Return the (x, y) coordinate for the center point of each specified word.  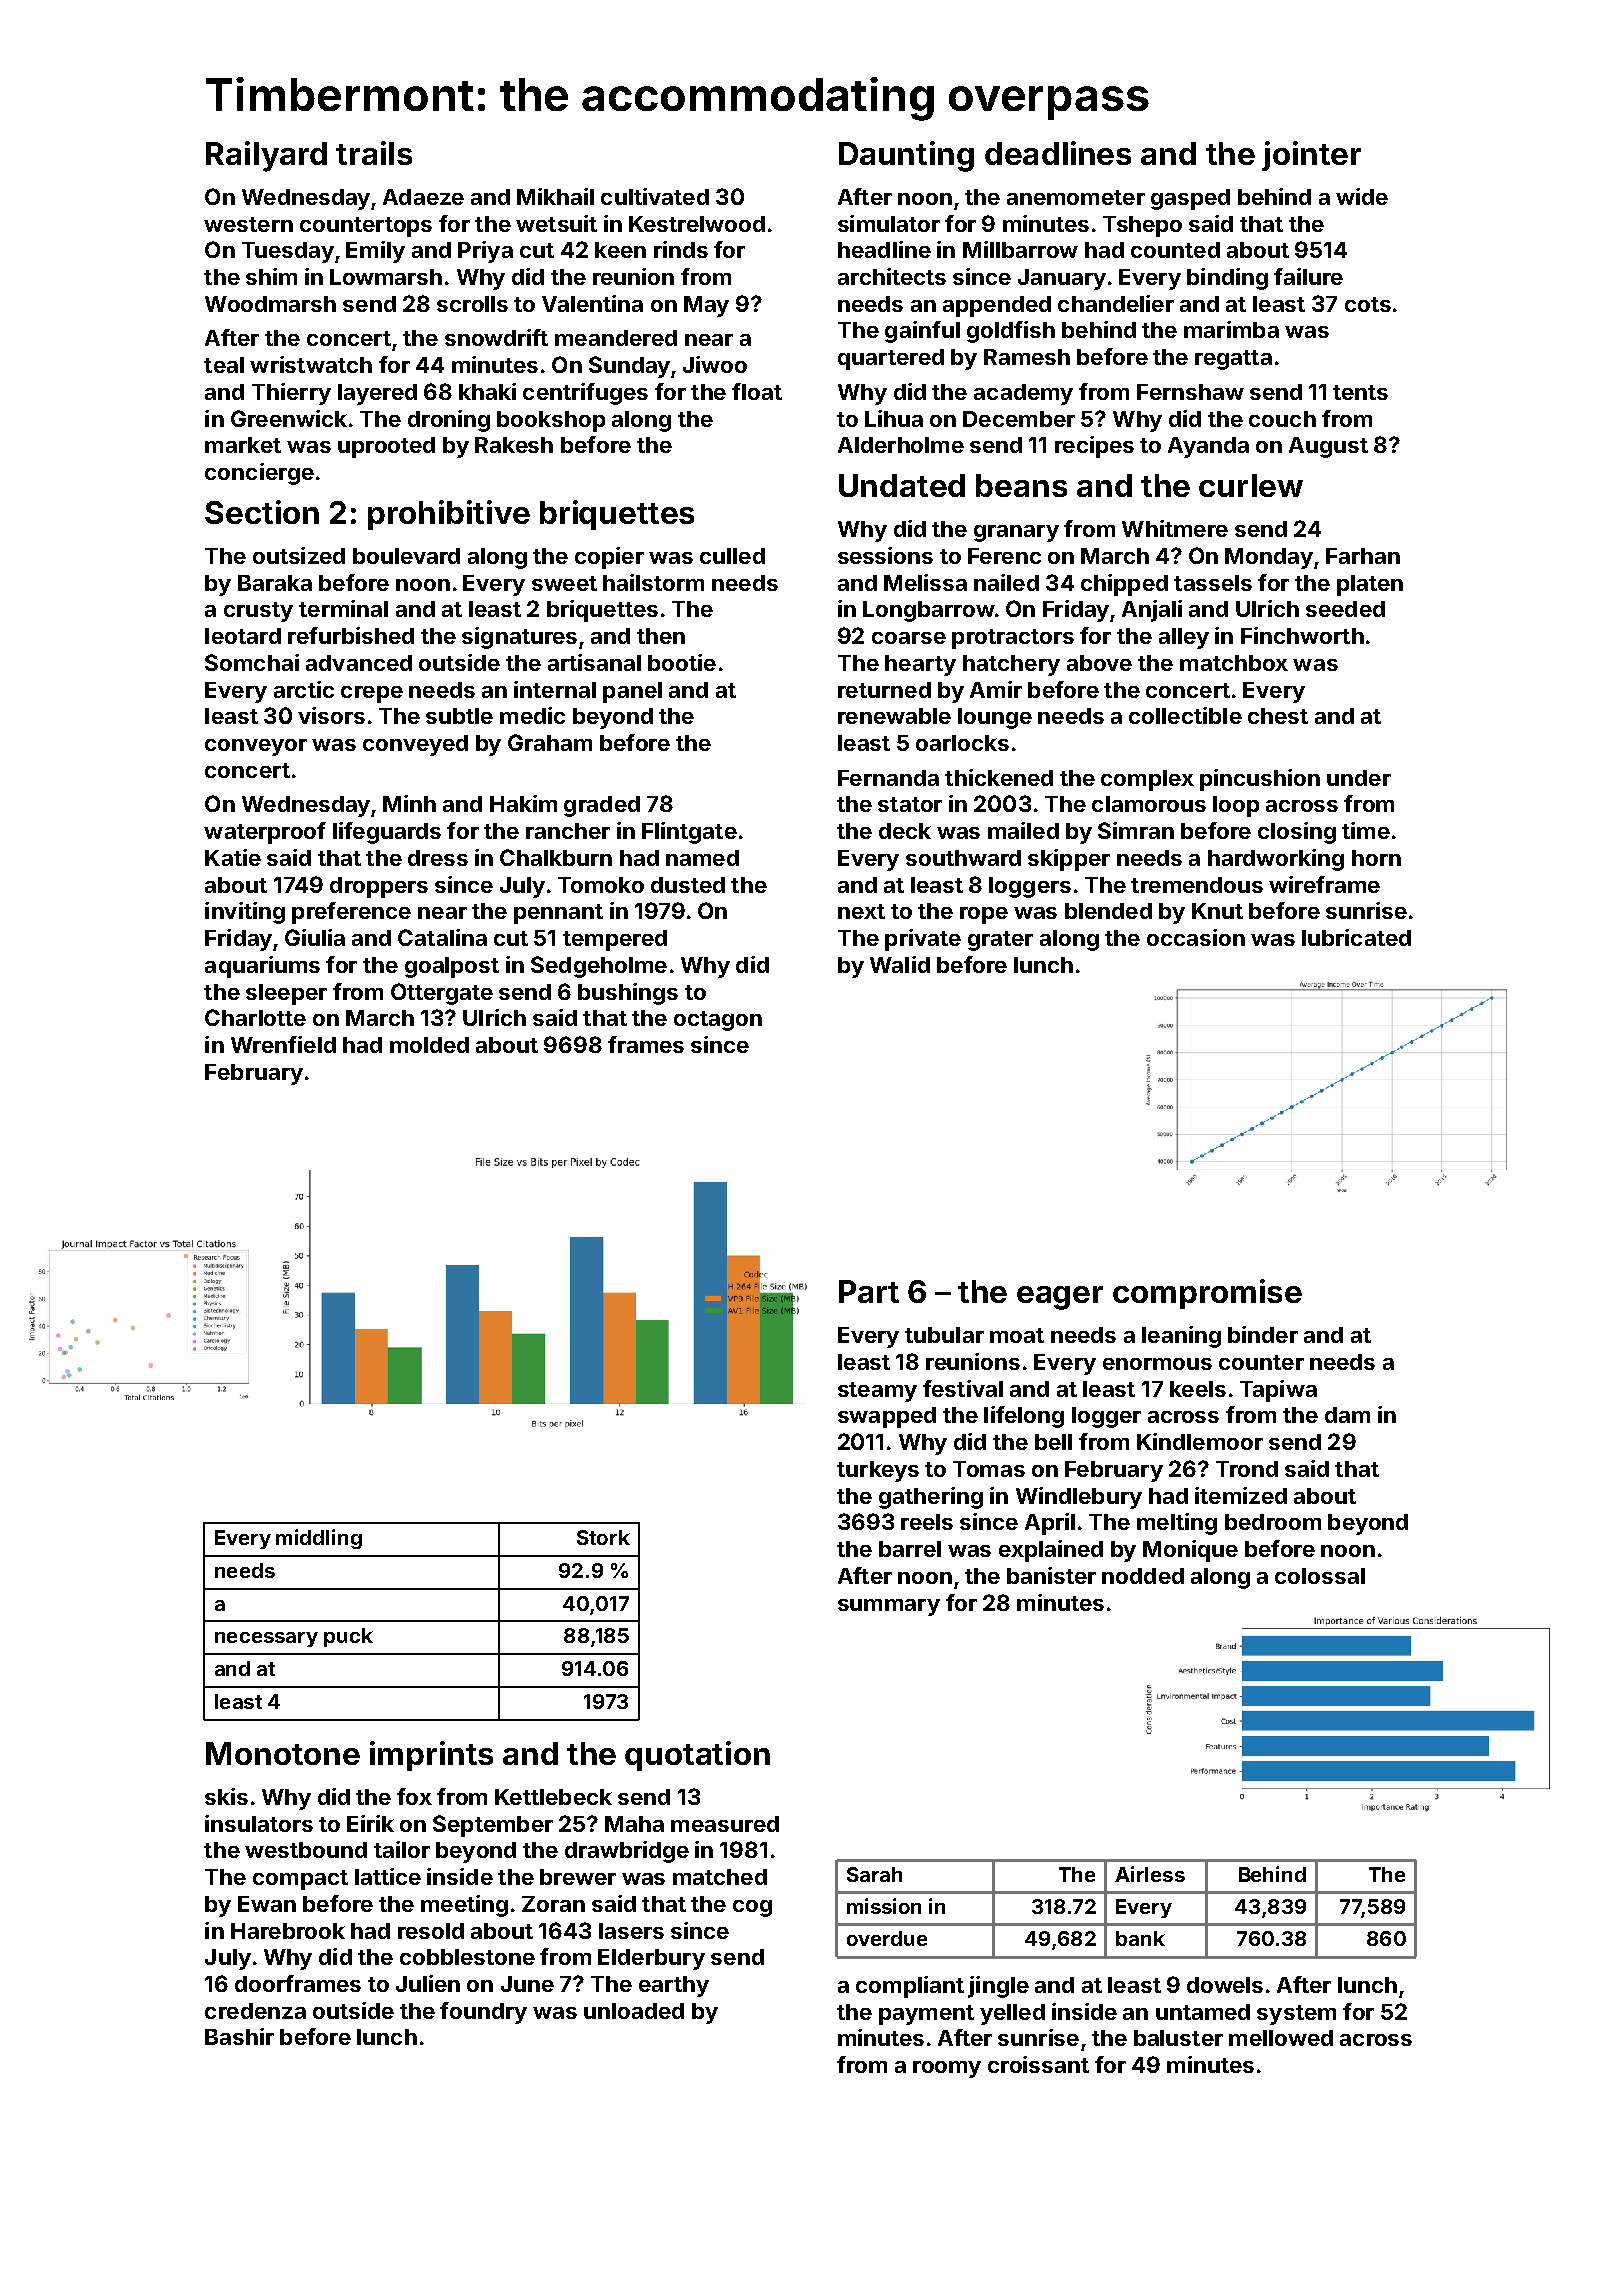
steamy (877, 1392)
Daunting (906, 156)
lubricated (1356, 937)
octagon (718, 1021)
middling (319, 1539)
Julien (428, 1983)
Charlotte (255, 1017)
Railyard (266, 156)
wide (1362, 196)
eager (1060, 1298)
